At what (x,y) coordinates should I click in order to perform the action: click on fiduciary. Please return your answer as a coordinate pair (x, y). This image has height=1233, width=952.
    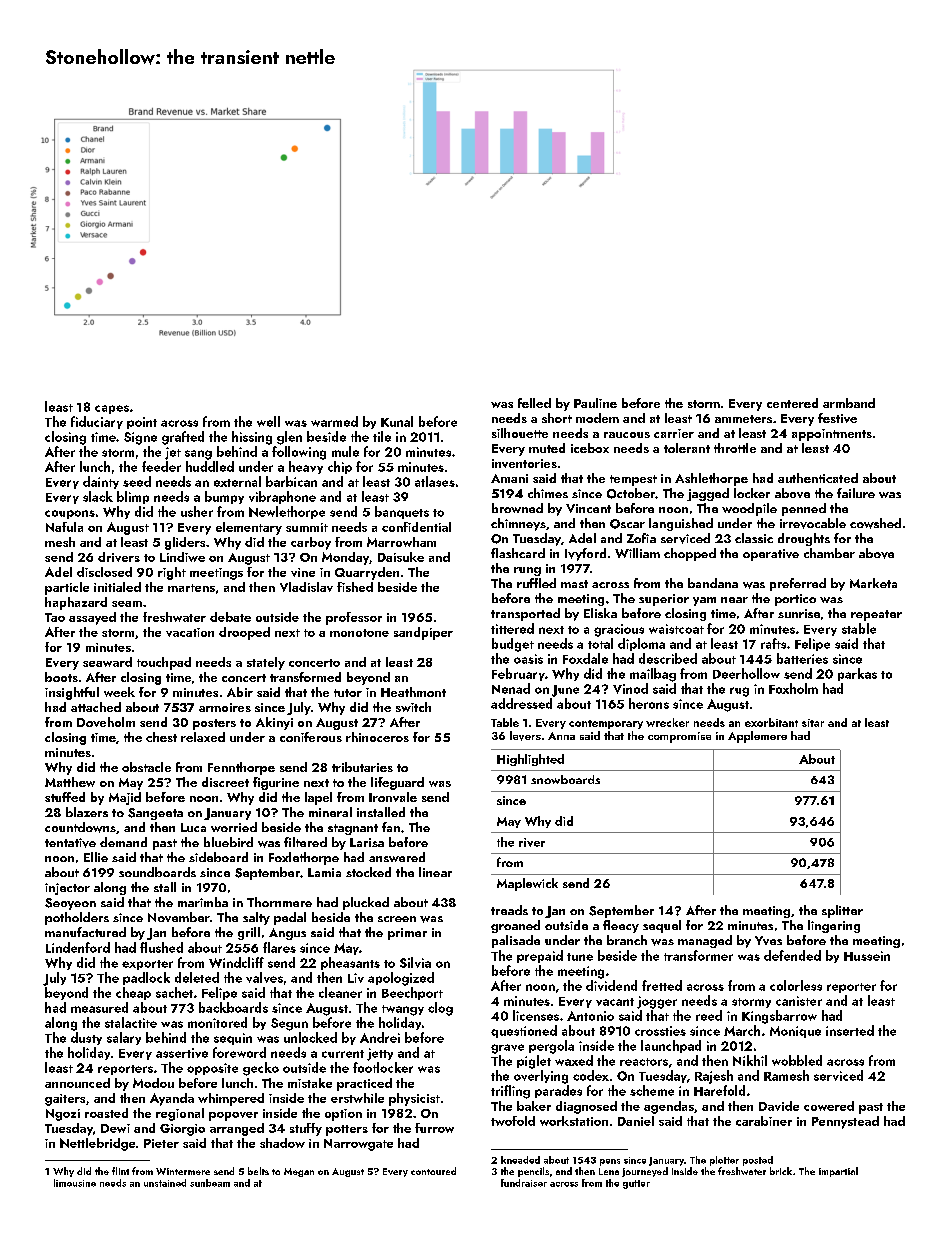
    Looking at the image, I should click on (97, 422).
